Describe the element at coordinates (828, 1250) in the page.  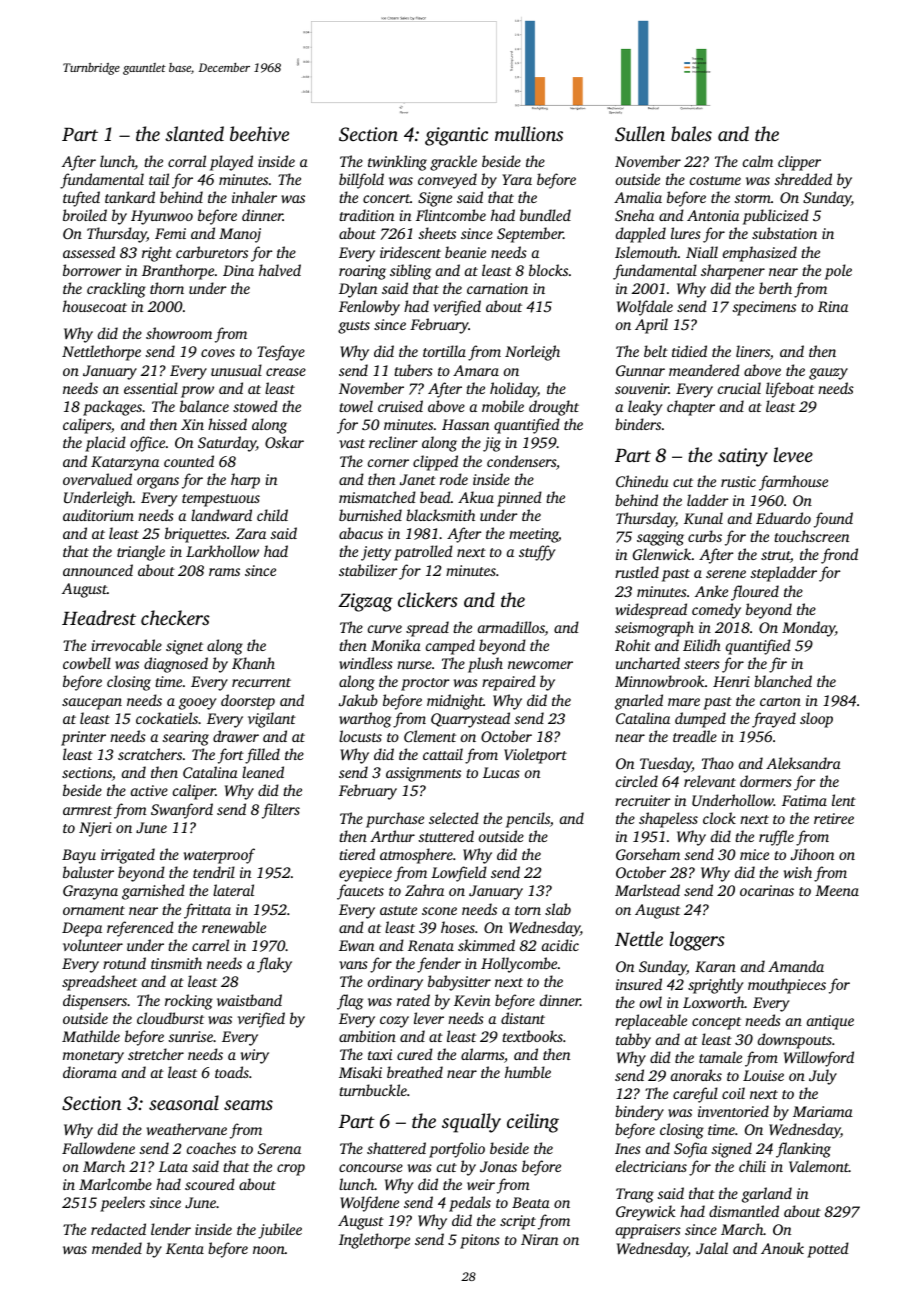
I see `potted` at that location.
